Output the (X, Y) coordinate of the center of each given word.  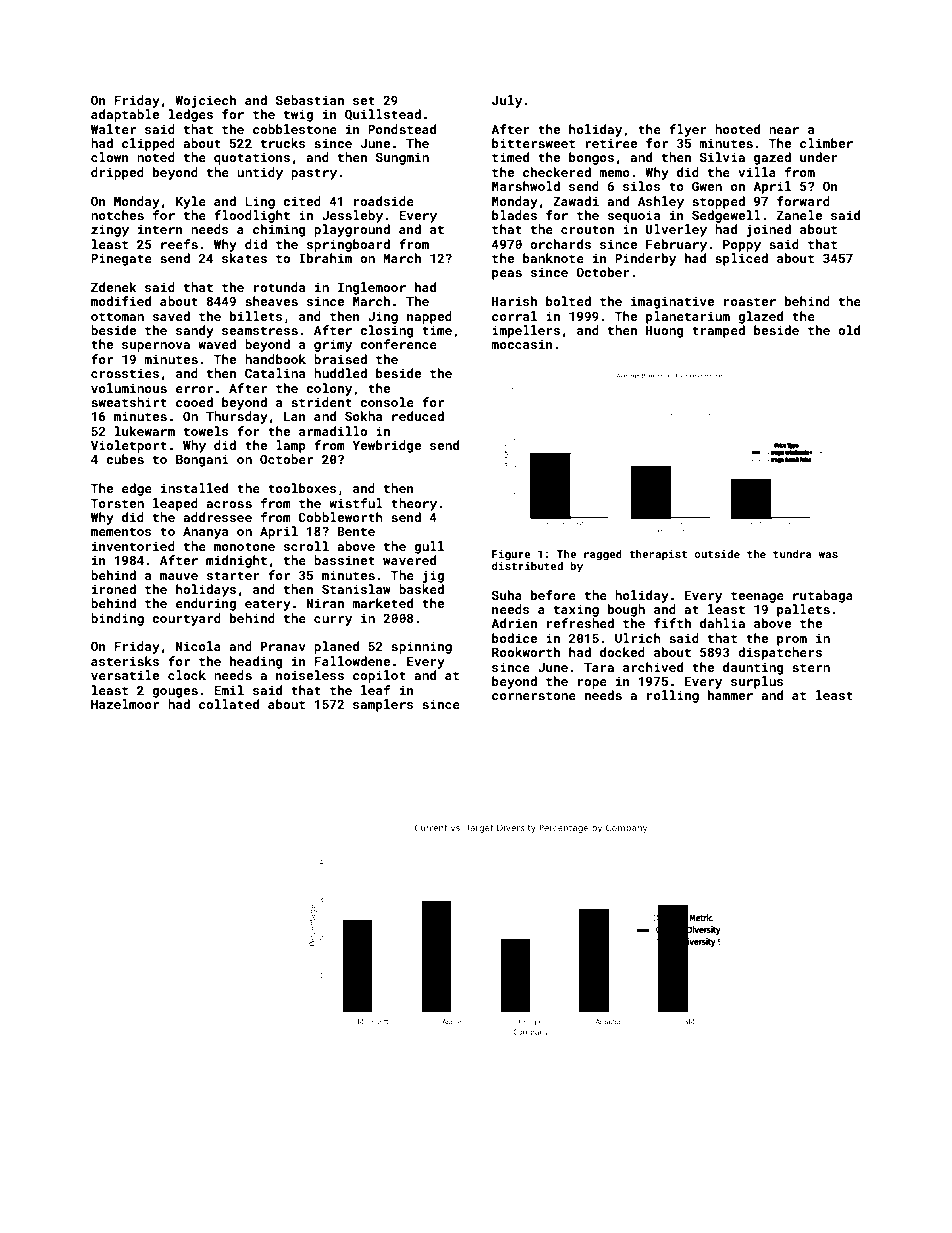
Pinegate (121, 259)
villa (757, 172)
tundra (792, 554)
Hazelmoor (125, 704)
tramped (718, 331)
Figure (511, 555)
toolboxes (302, 488)
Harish (514, 301)
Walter (113, 129)
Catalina (275, 373)
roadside (384, 201)
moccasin (522, 344)
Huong (665, 332)
